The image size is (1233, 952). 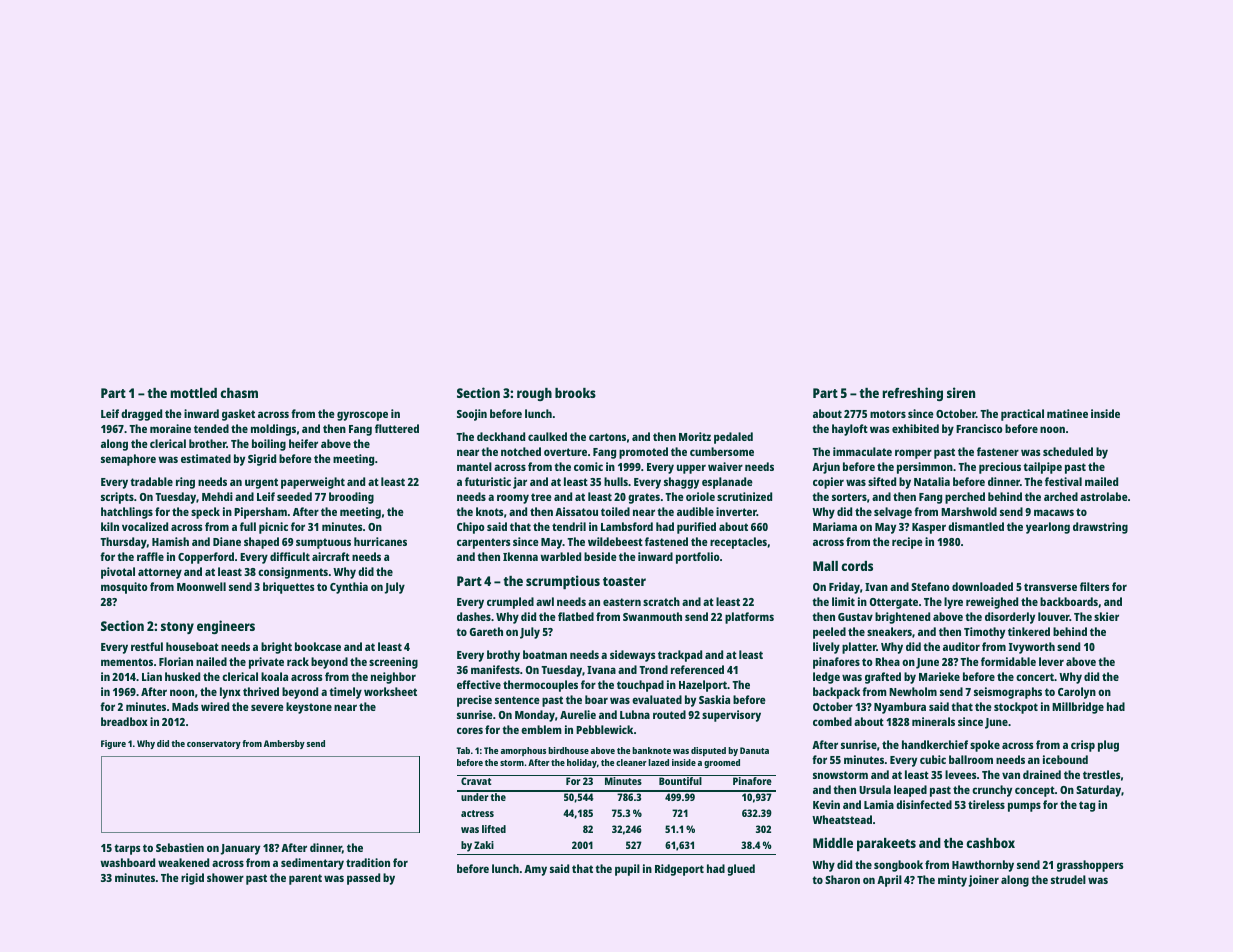 I want to click on matinee, so click(x=1067, y=413).
